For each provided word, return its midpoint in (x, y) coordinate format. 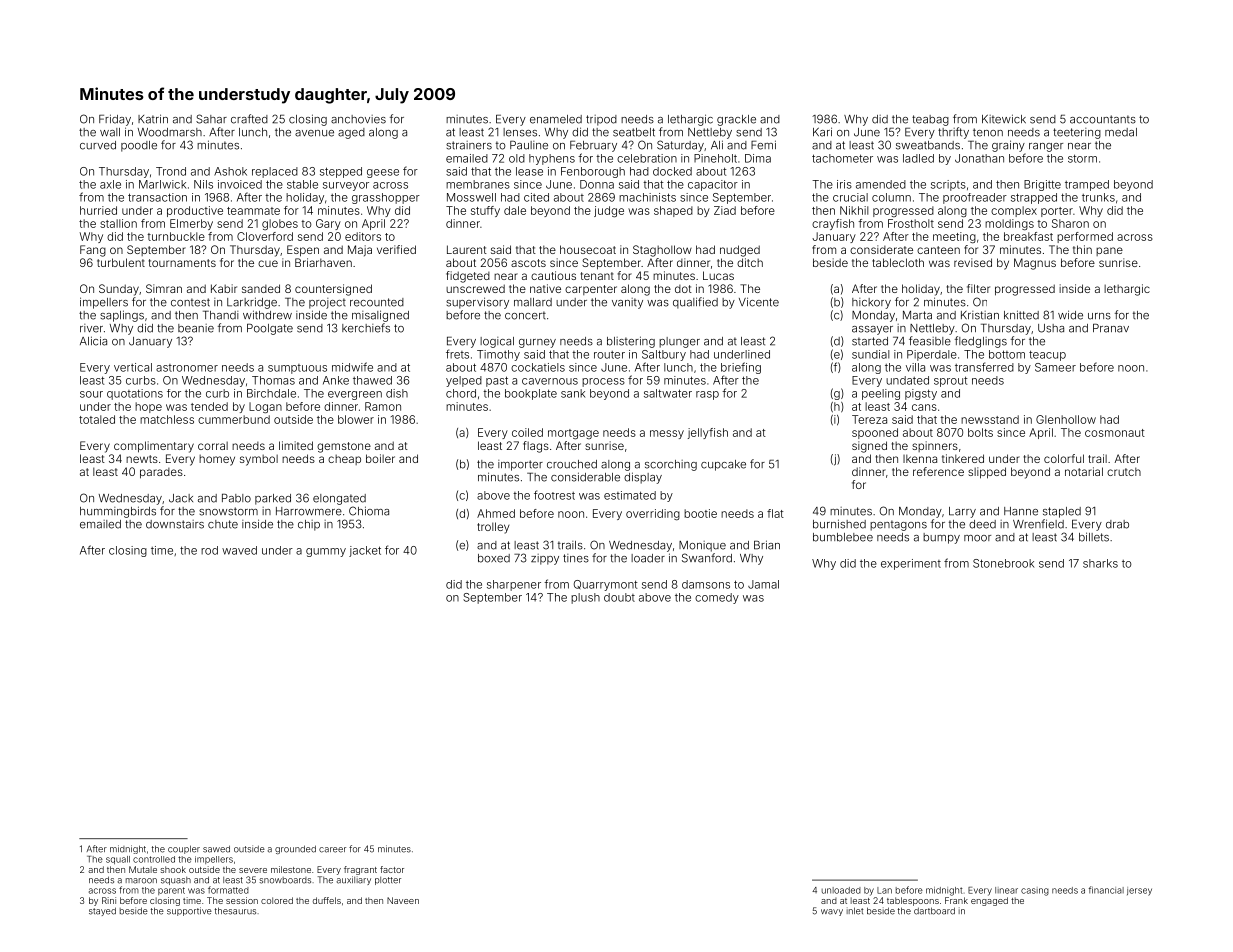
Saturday (680, 146)
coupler (184, 849)
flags (536, 447)
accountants (1103, 119)
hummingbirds (118, 512)
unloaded (841, 890)
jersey (1139, 891)
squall (118, 860)
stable (302, 184)
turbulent (121, 262)
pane (1109, 251)
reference (938, 471)
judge (609, 211)
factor (392, 869)
